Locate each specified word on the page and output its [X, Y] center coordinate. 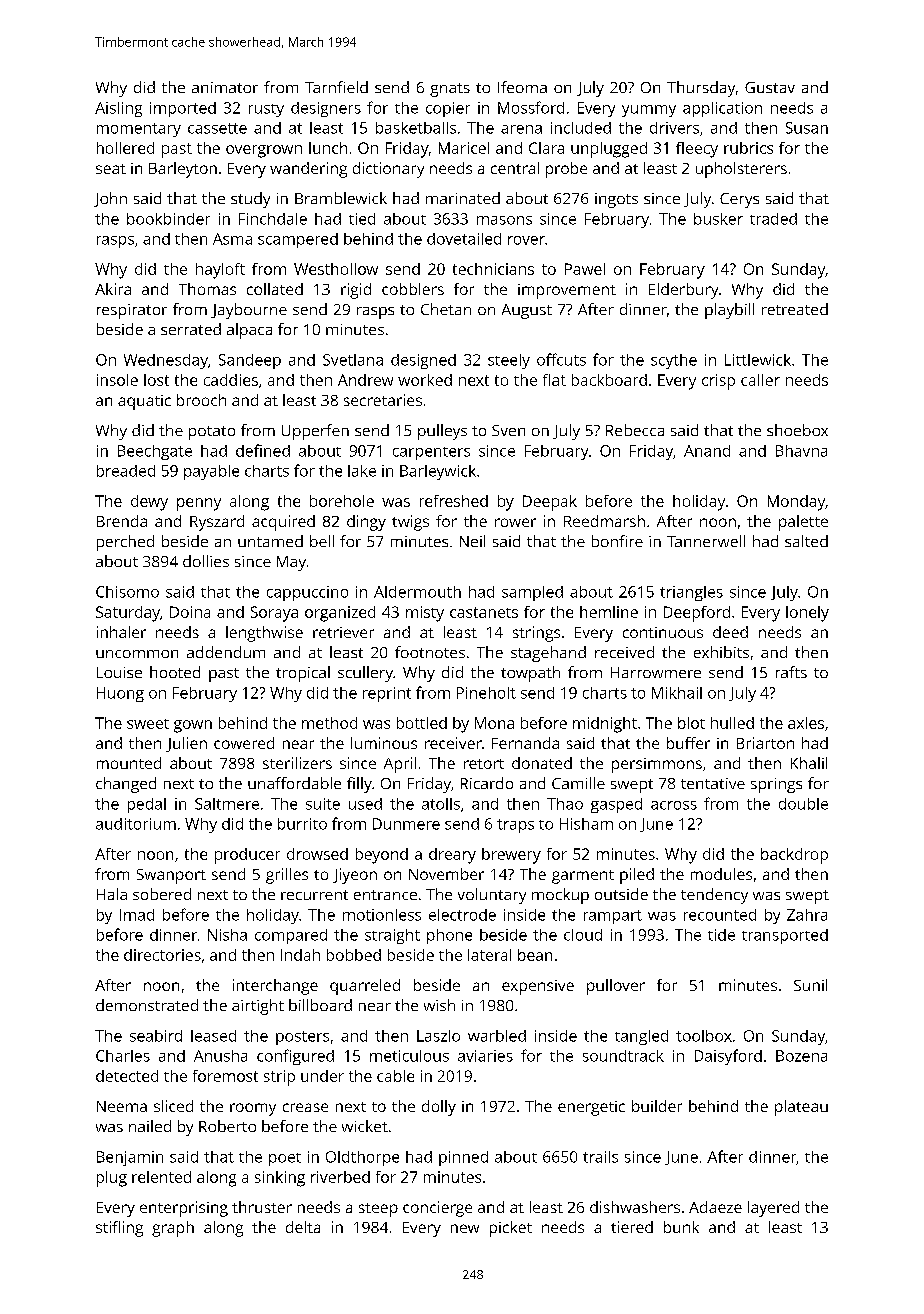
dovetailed [464, 239]
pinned [463, 1158]
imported [183, 109]
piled [637, 876]
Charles [123, 1056]
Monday [796, 503]
